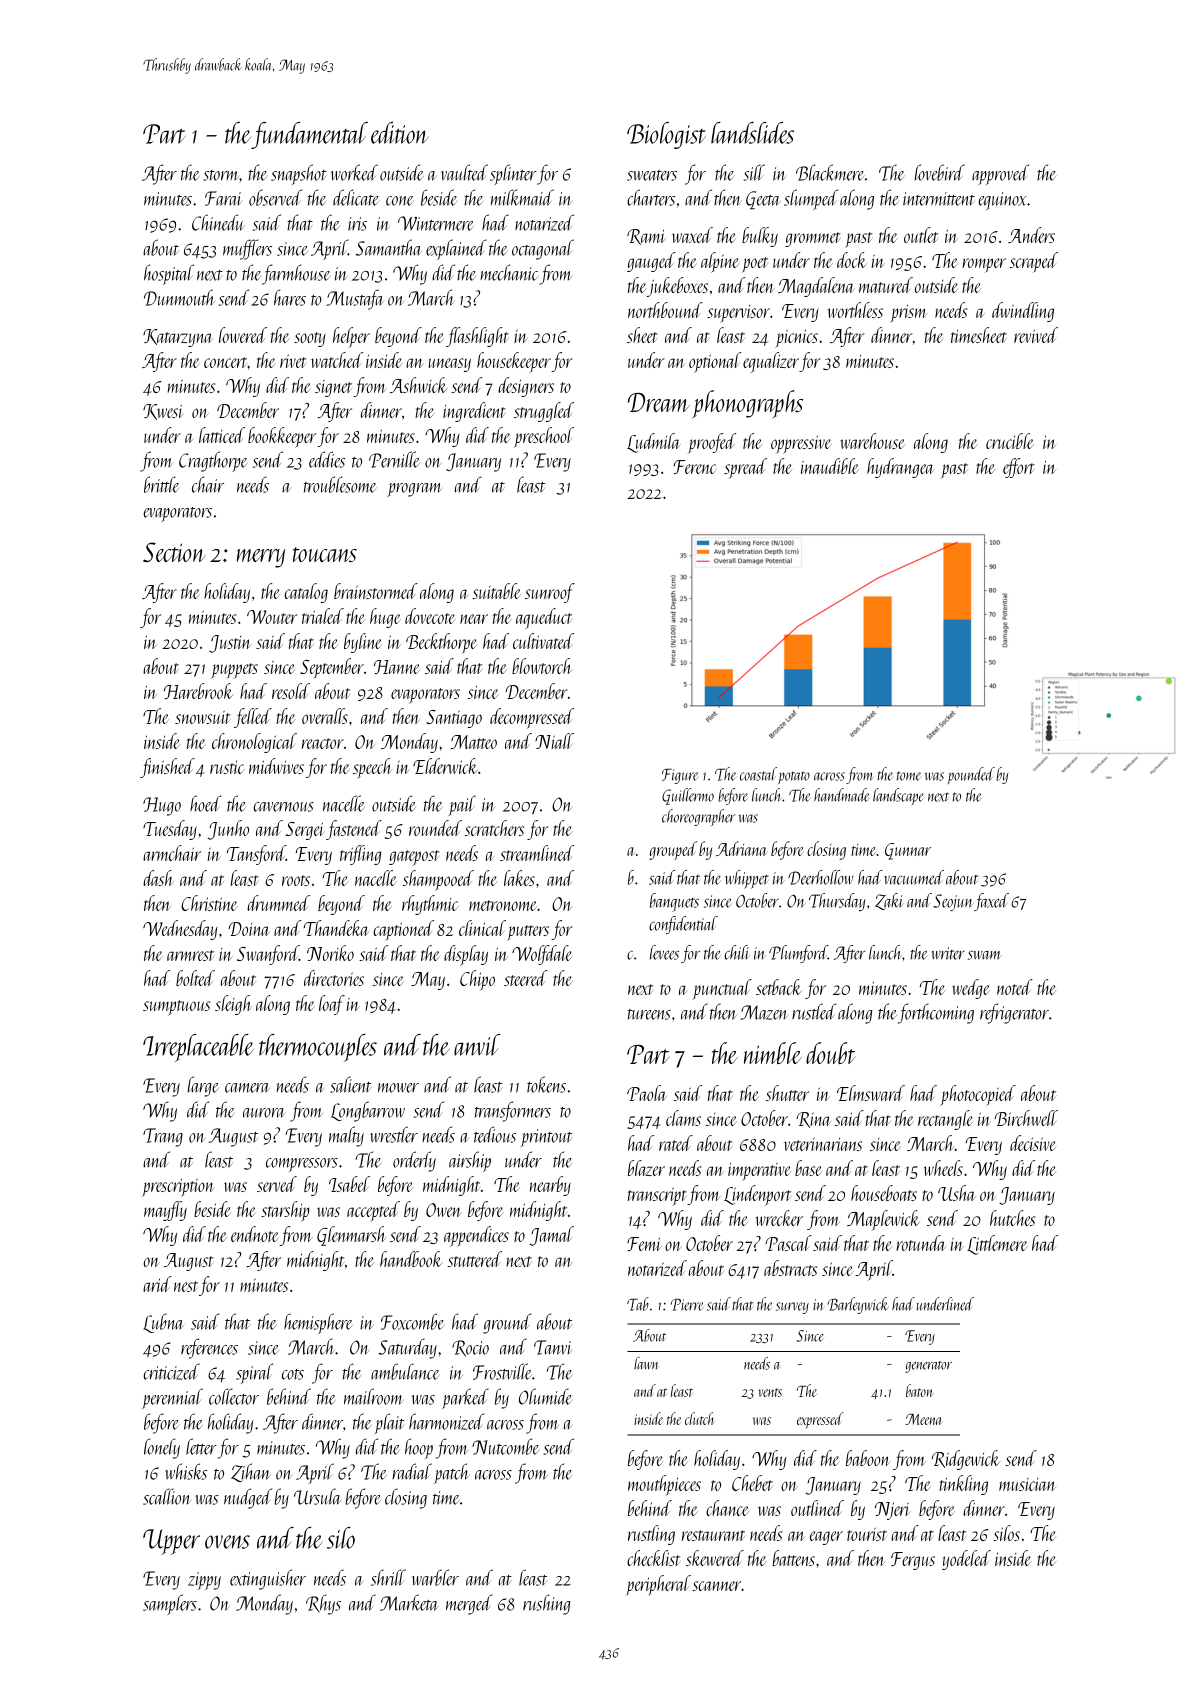 The height and width of the screenshot is (1696, 1199). I want to click on tureens, so click(649, 1014).
